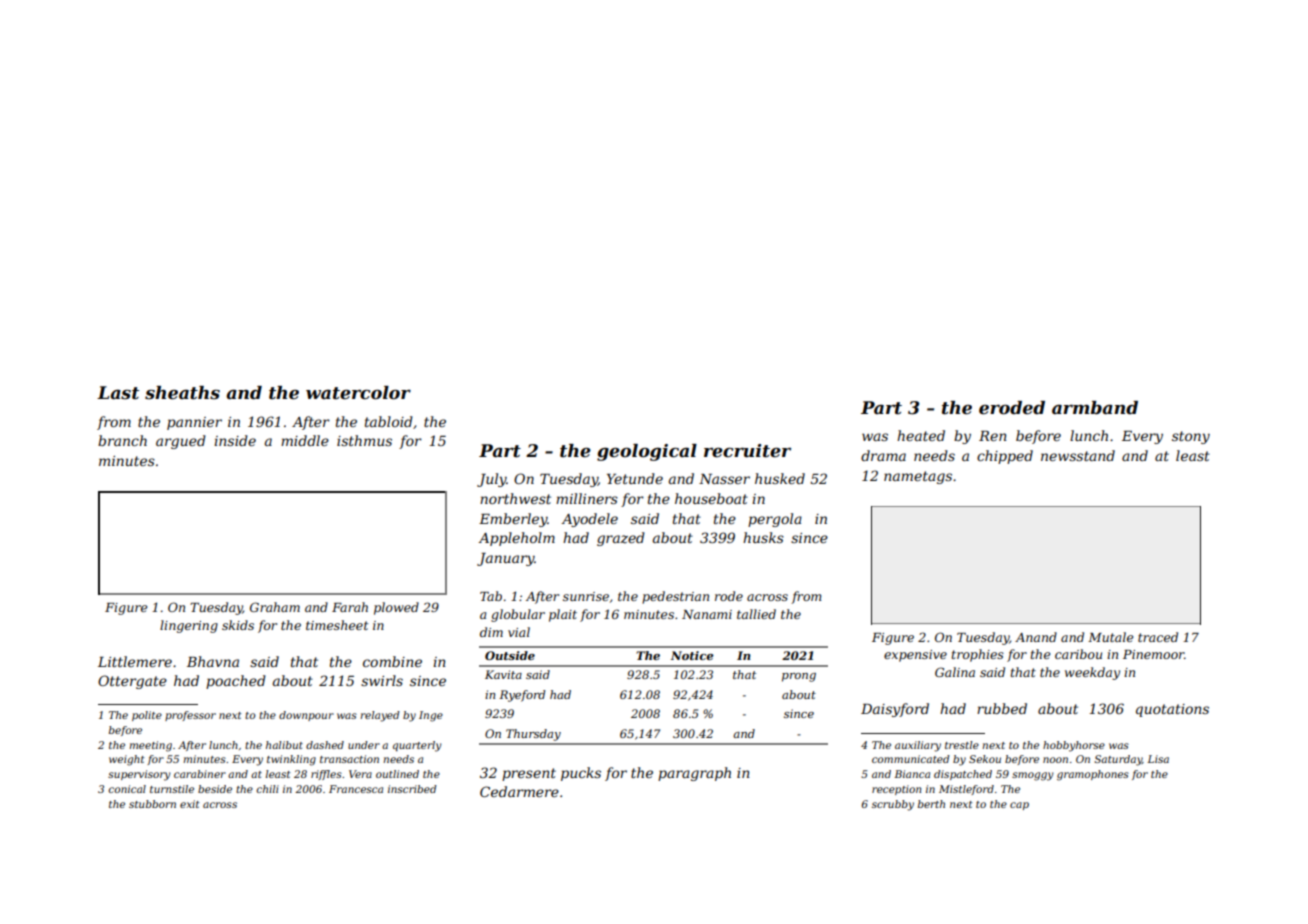 The height and width of the document is (924, 1308). Describe the element at coordinates (1002, 708) in the document. I see `rubbed` at that location.
